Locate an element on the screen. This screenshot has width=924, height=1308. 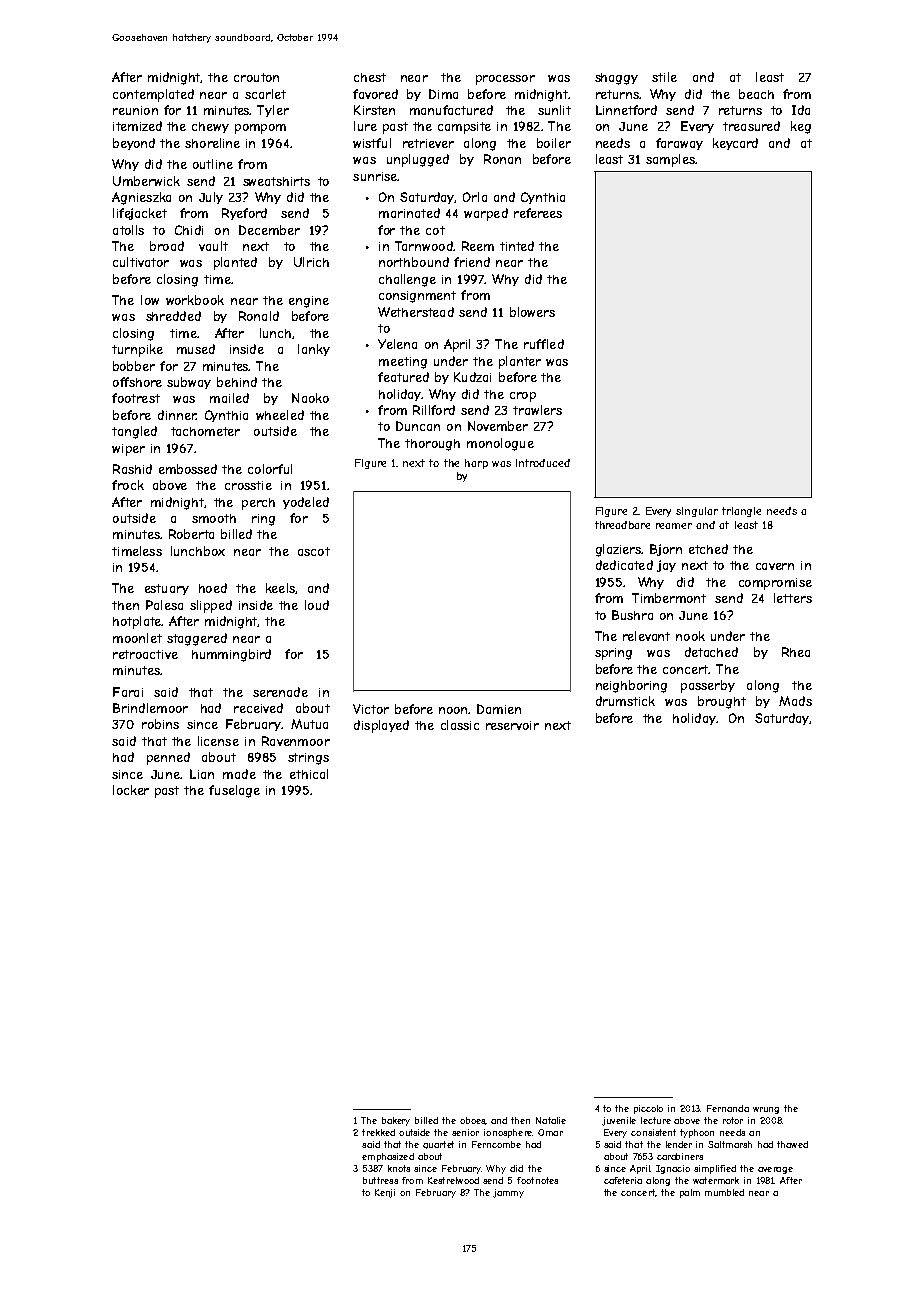
yodeled is located at coordinates (306, 503).
